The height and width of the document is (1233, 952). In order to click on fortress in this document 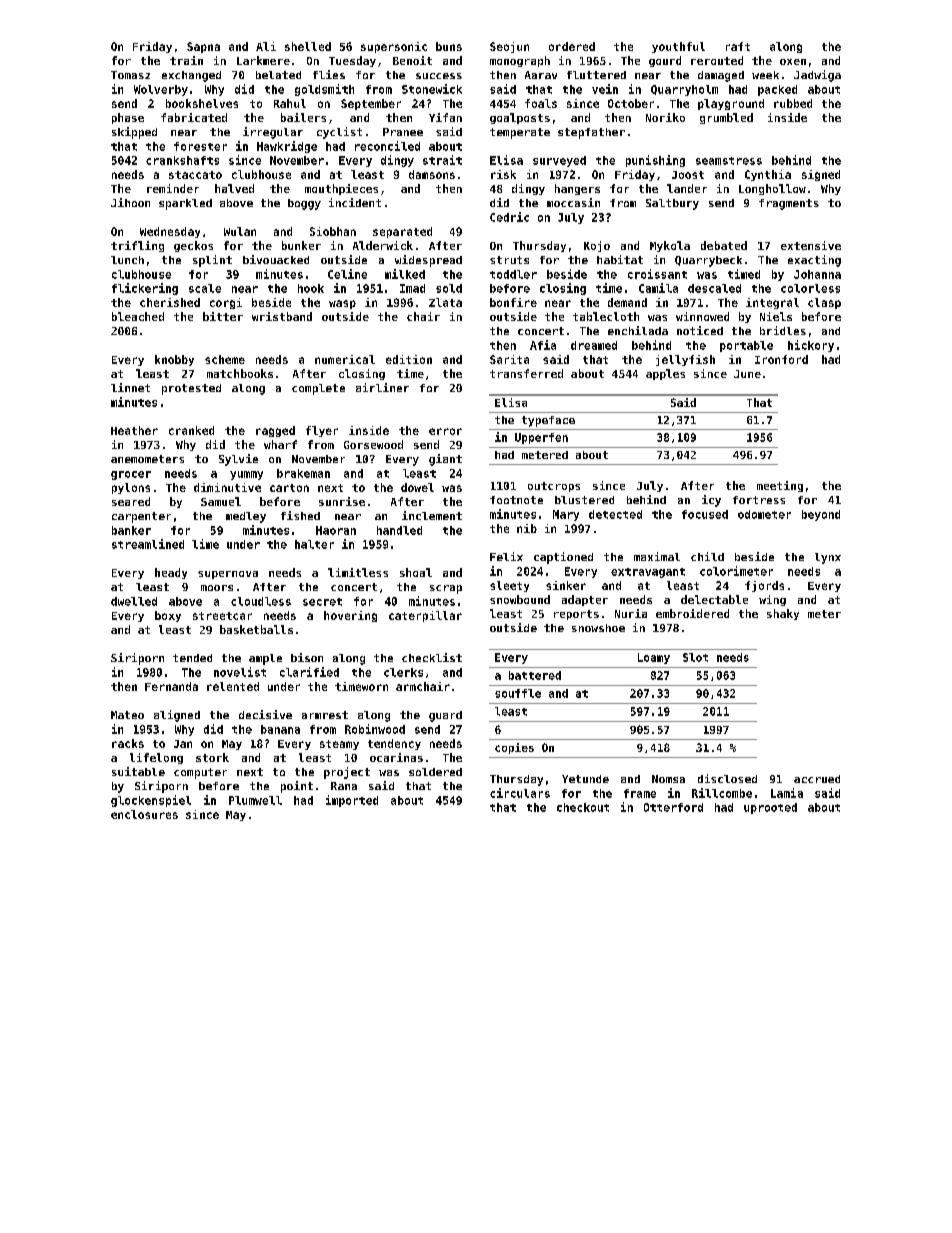, I will do `click(759, 500)`.
